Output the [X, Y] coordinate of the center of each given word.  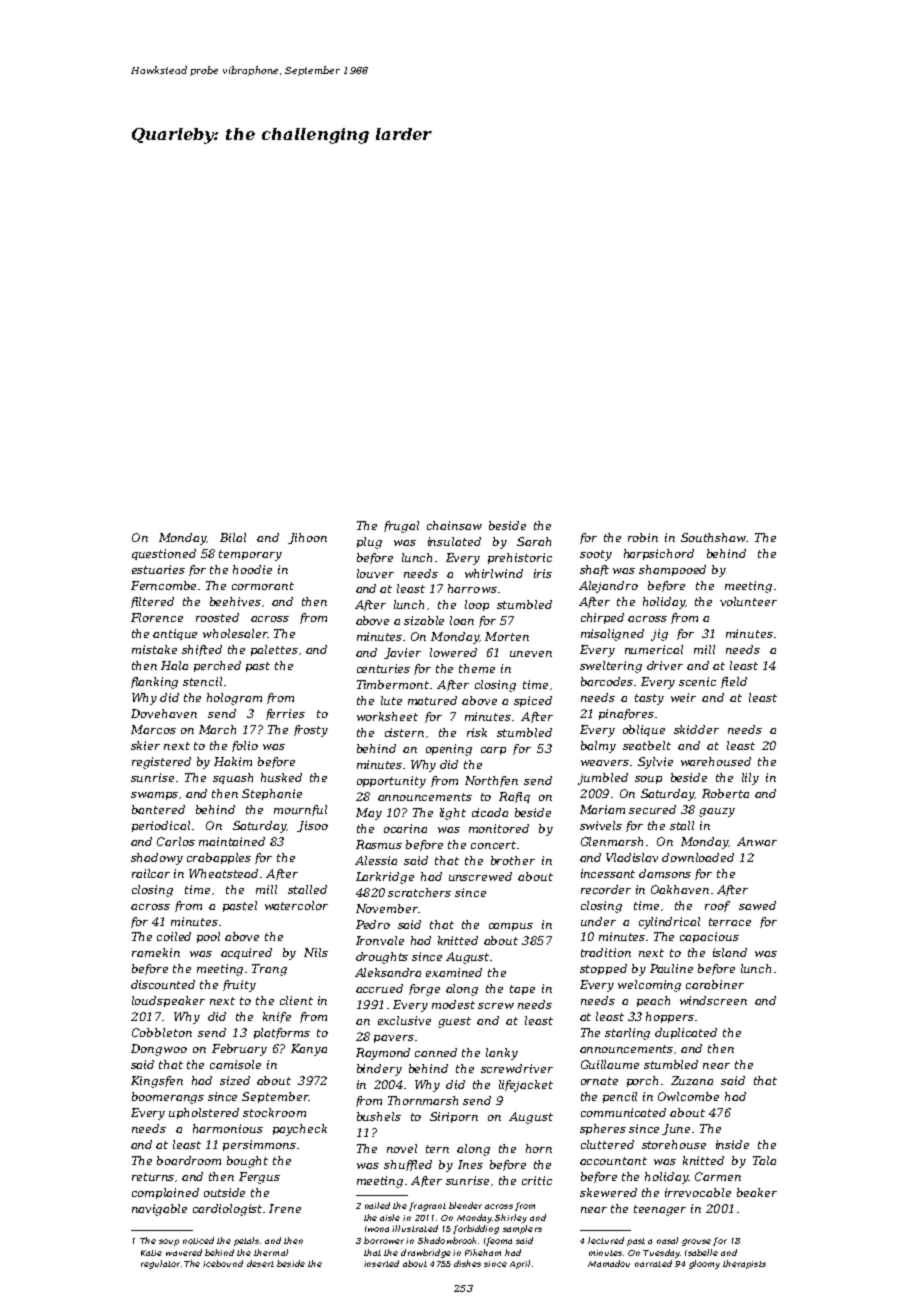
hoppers [670, 1017]
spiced [533, 701]
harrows [472, 588]
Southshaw [713, 537]
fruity [239, 986]
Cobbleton [162, 1032]
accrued [379, 988]
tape [522, 990]
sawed [757, 905]
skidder [696, 729]
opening [449, 750]
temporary [250, 555]
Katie [151, 1253]
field [734, 682]
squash [233, 778]
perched [217, 666]
